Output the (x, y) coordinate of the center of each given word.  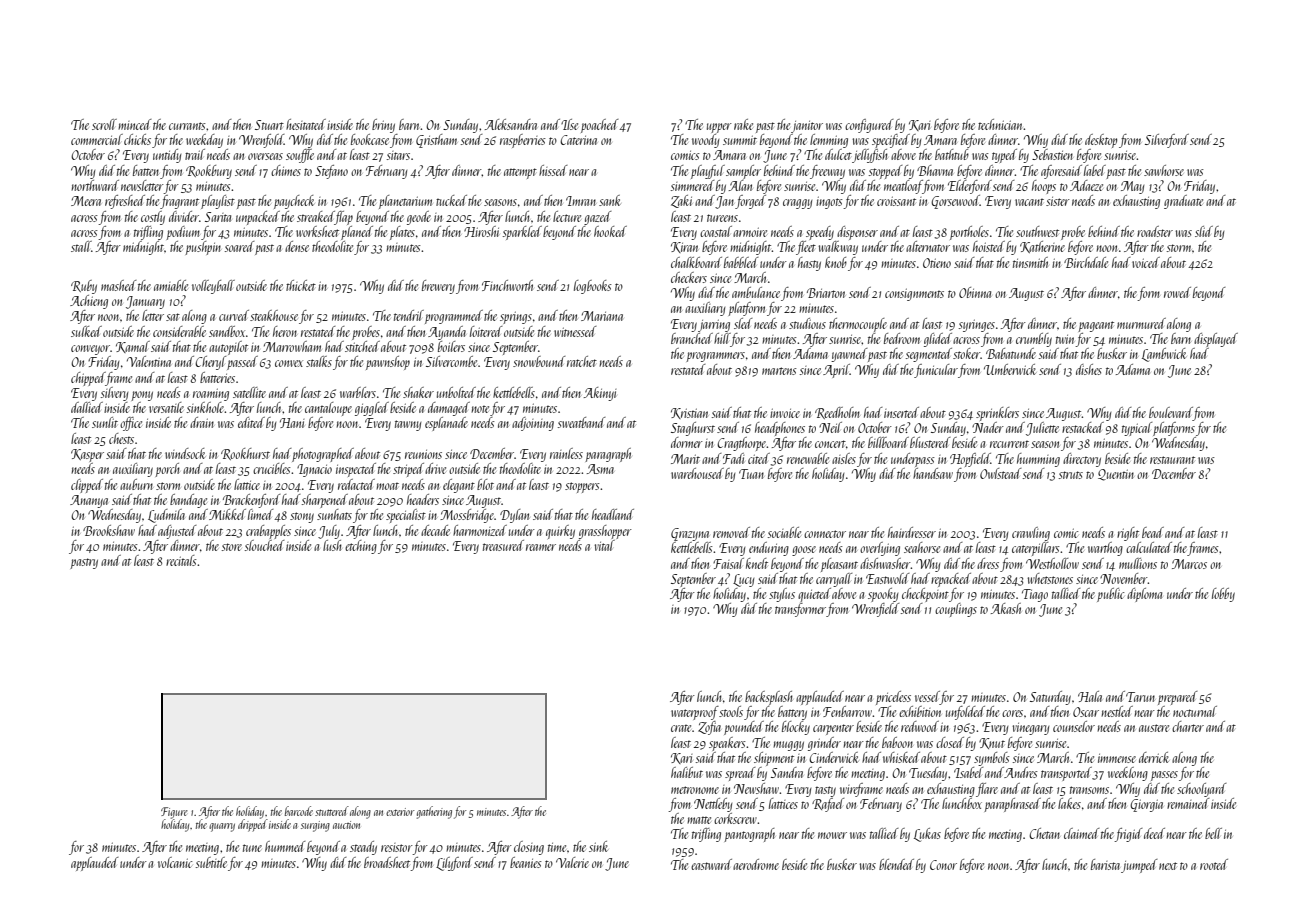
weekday (204, 141)
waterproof (695, 713)
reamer (541, 547)
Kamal (133, 347)
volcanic (175, 862)
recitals (181, 560)
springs (516, 317)
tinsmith (1030, 262)
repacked (951, 580)
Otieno (937, 263)
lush (332, 545)
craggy (797, 204)
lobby (1223, 595)
